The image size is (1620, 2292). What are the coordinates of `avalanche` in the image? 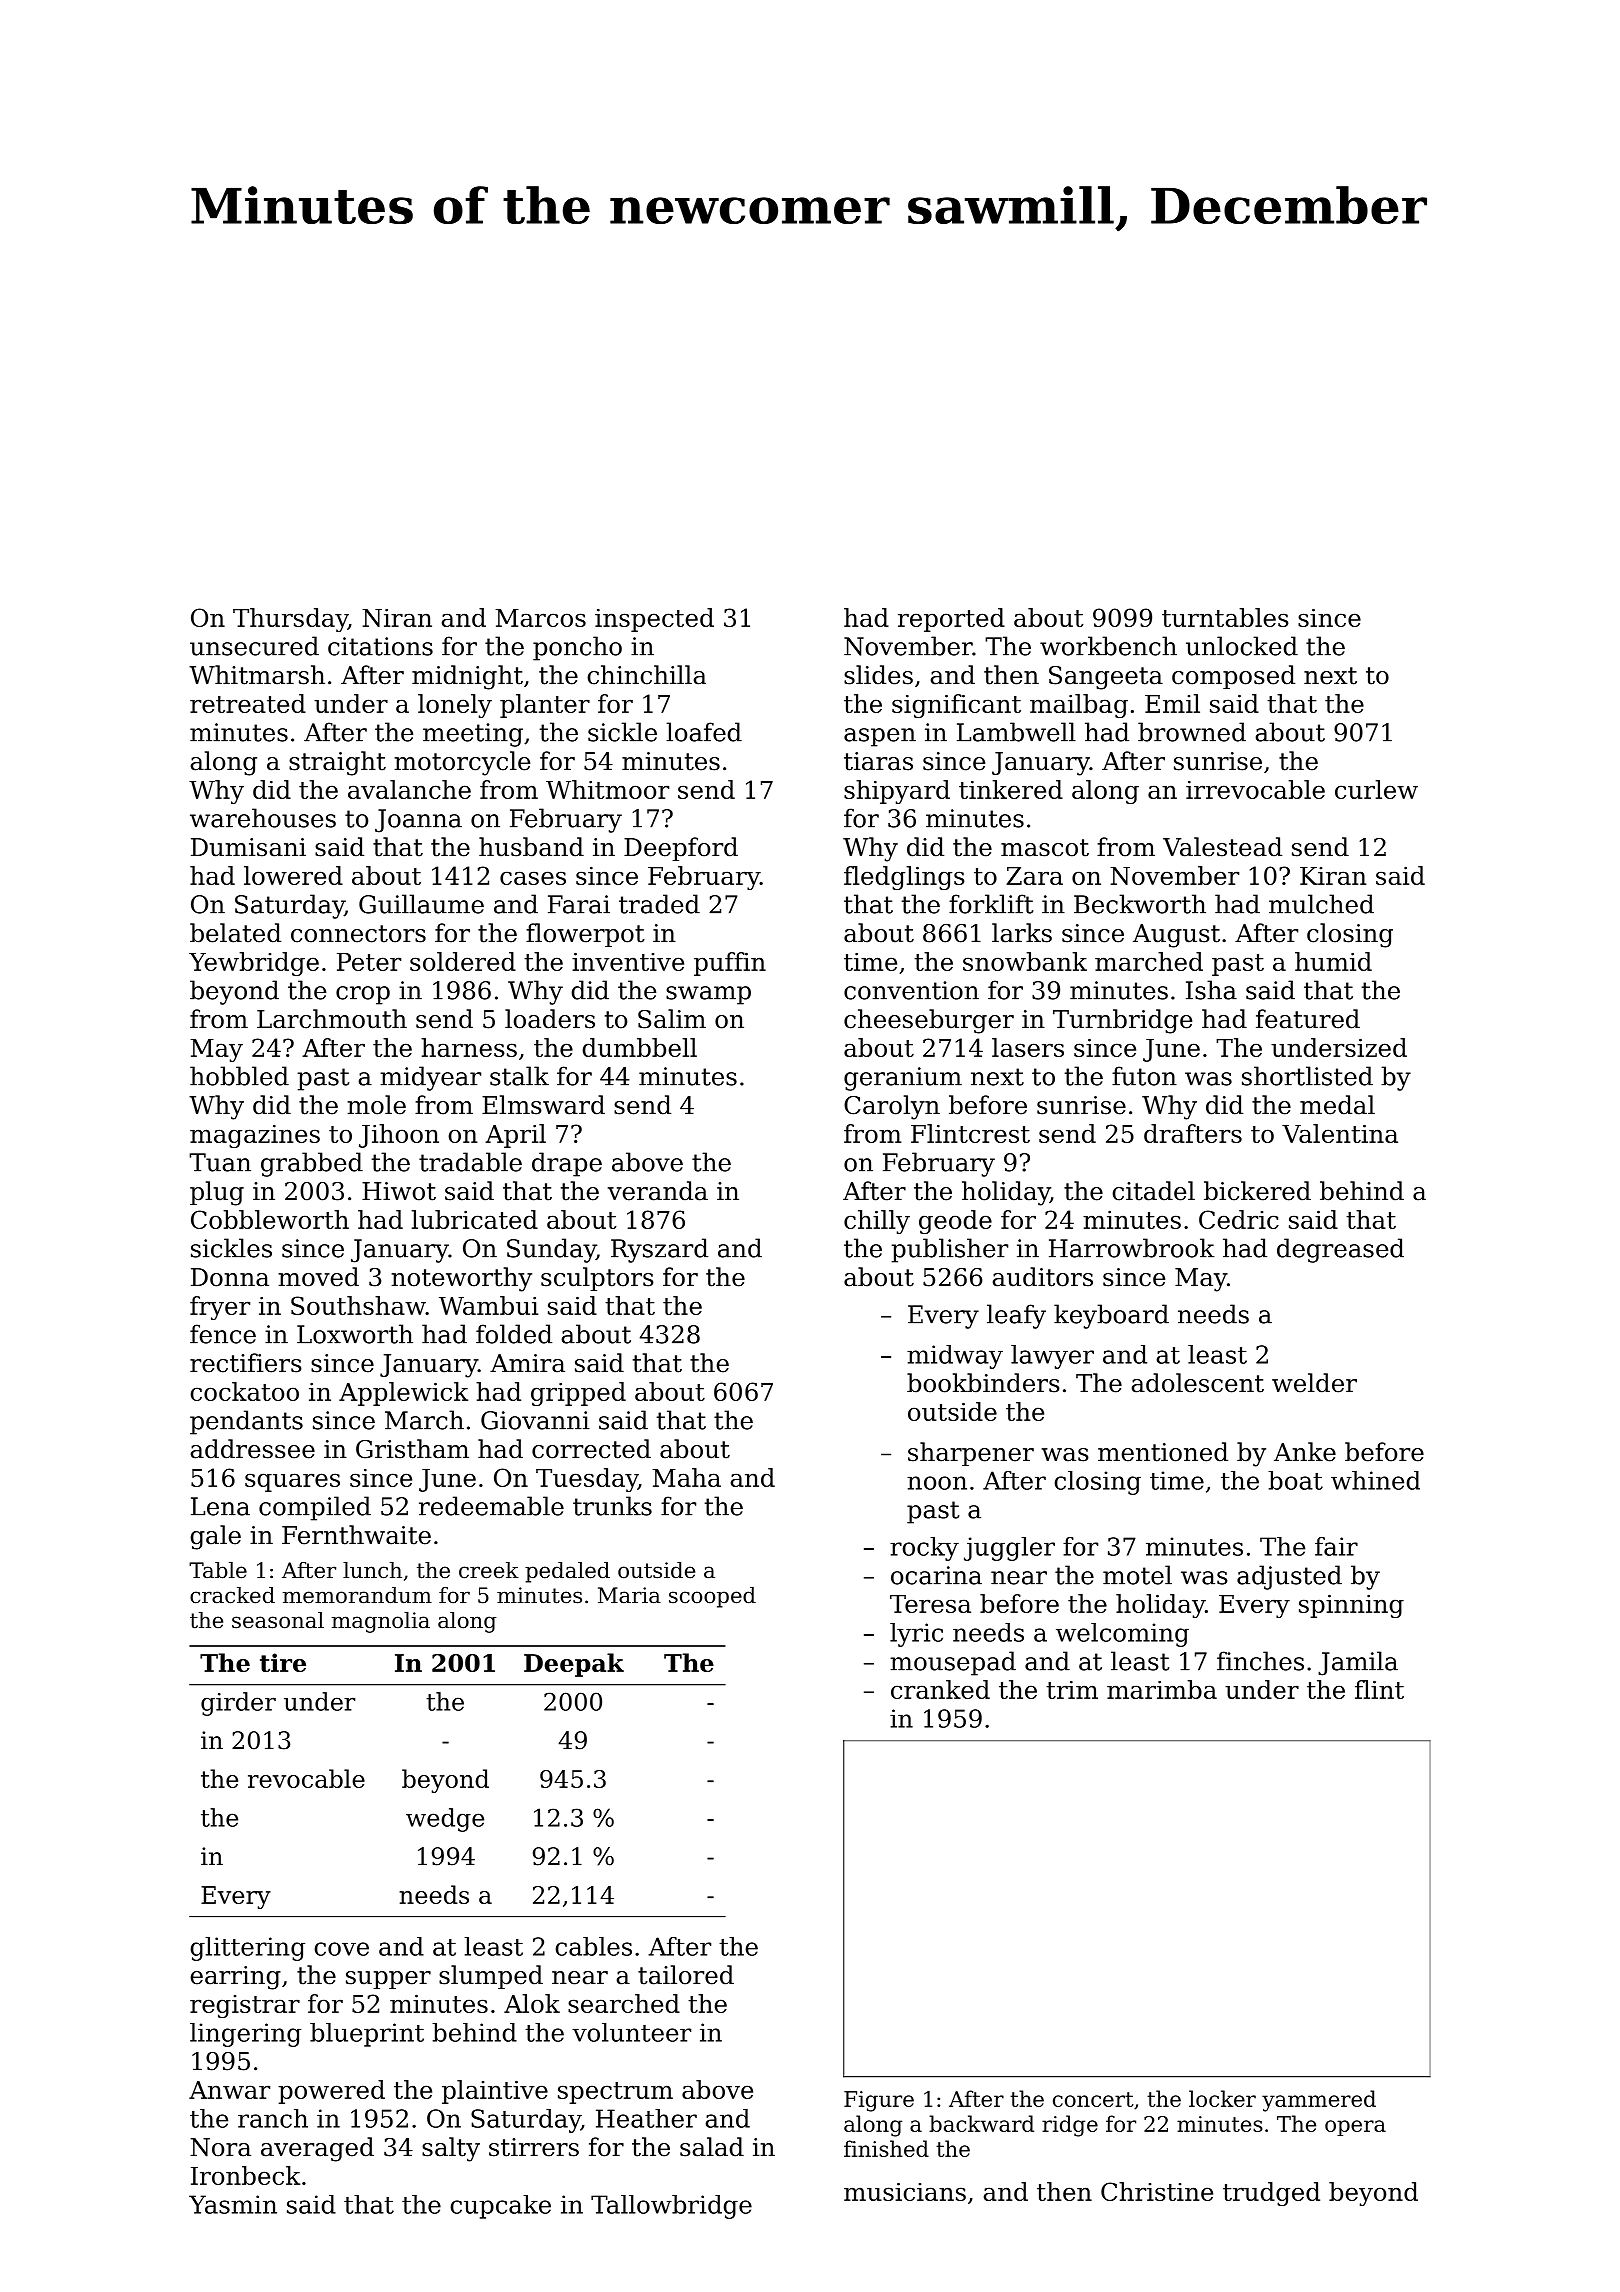 It's located at (409, 789).
